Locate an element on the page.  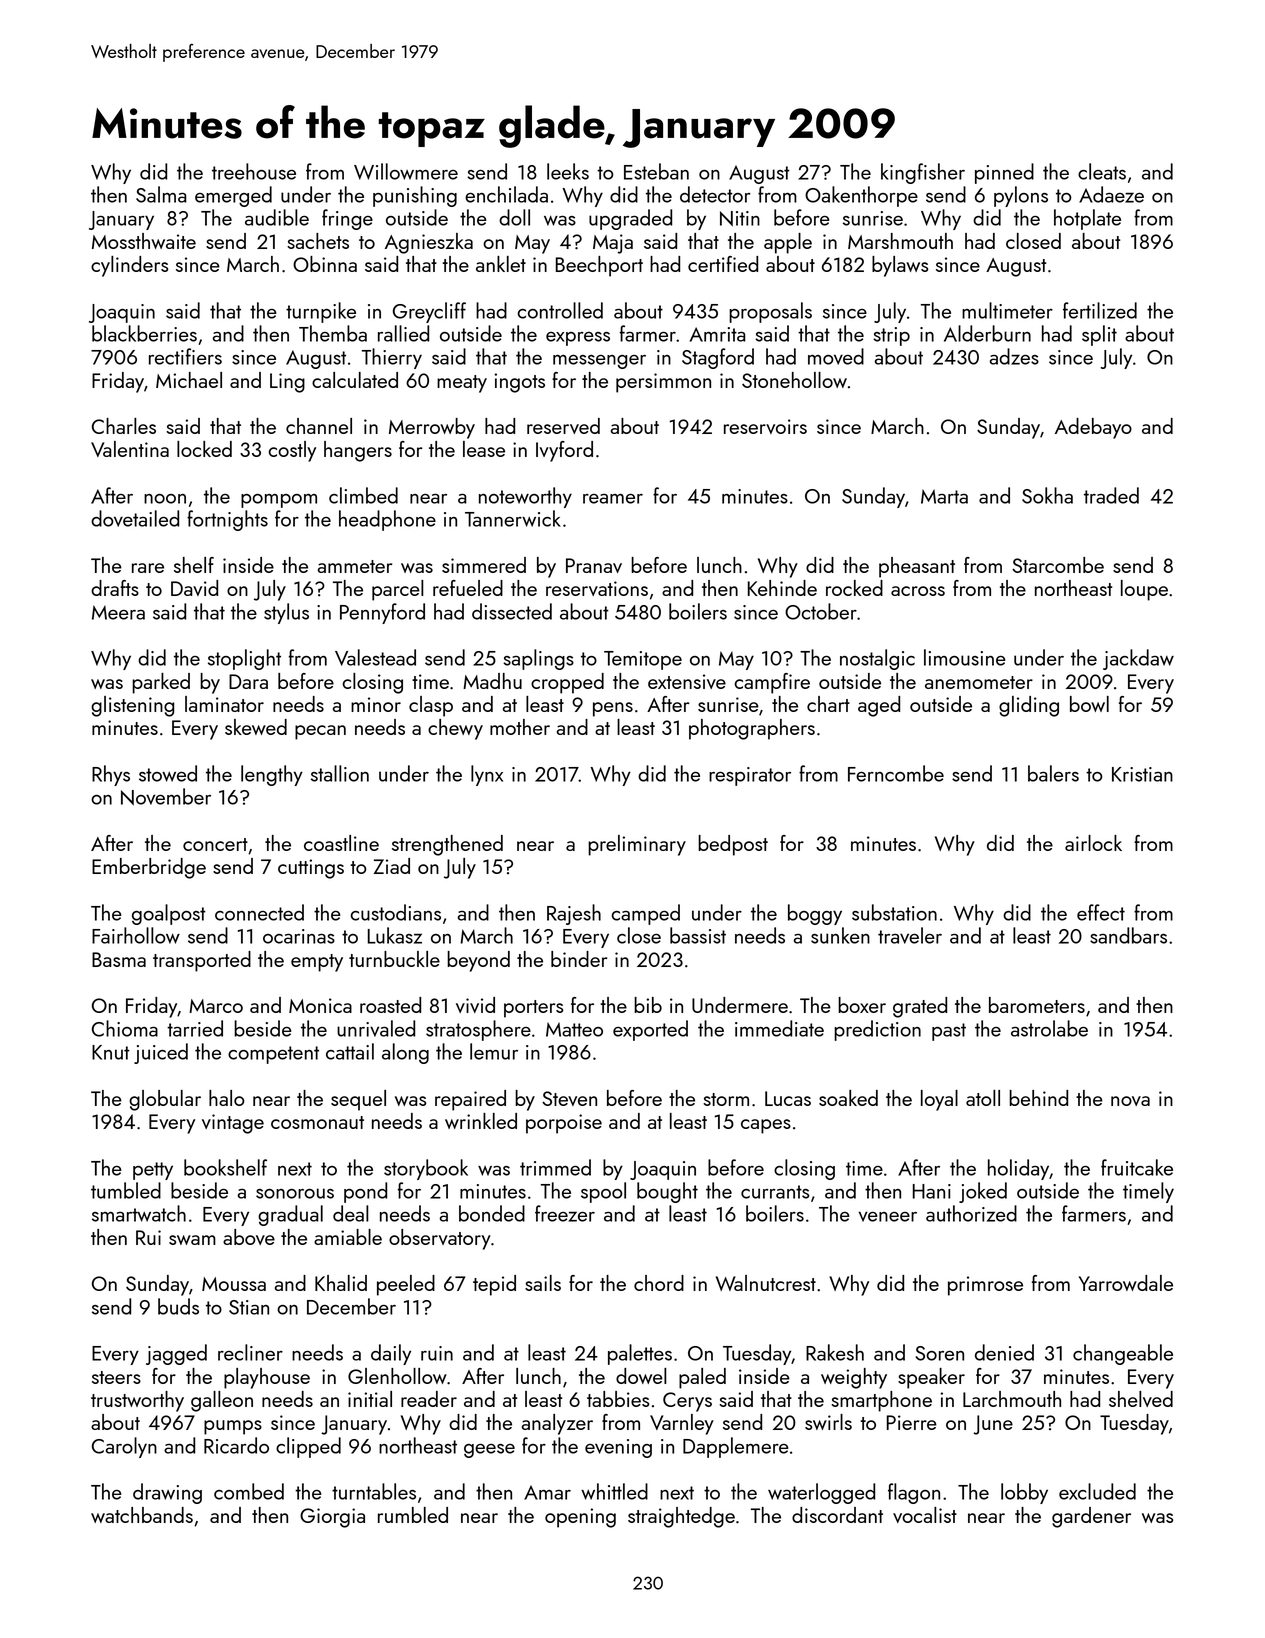
behind is located at coordinates (1038, 1098).
